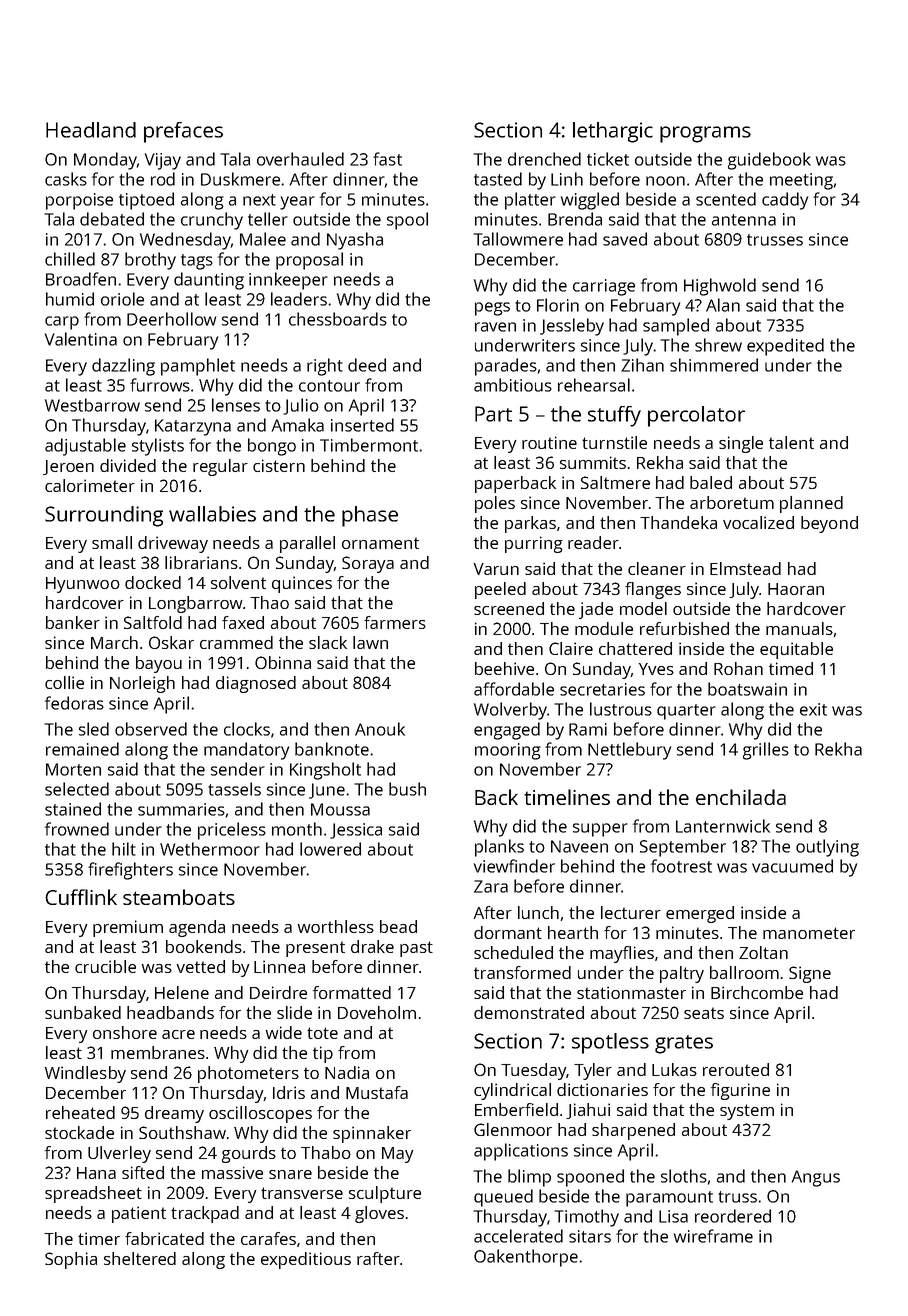 The image size is (908, 1316). Describe the element at coordinates (96, 1173) in the image. I see `Hana` at that location.
